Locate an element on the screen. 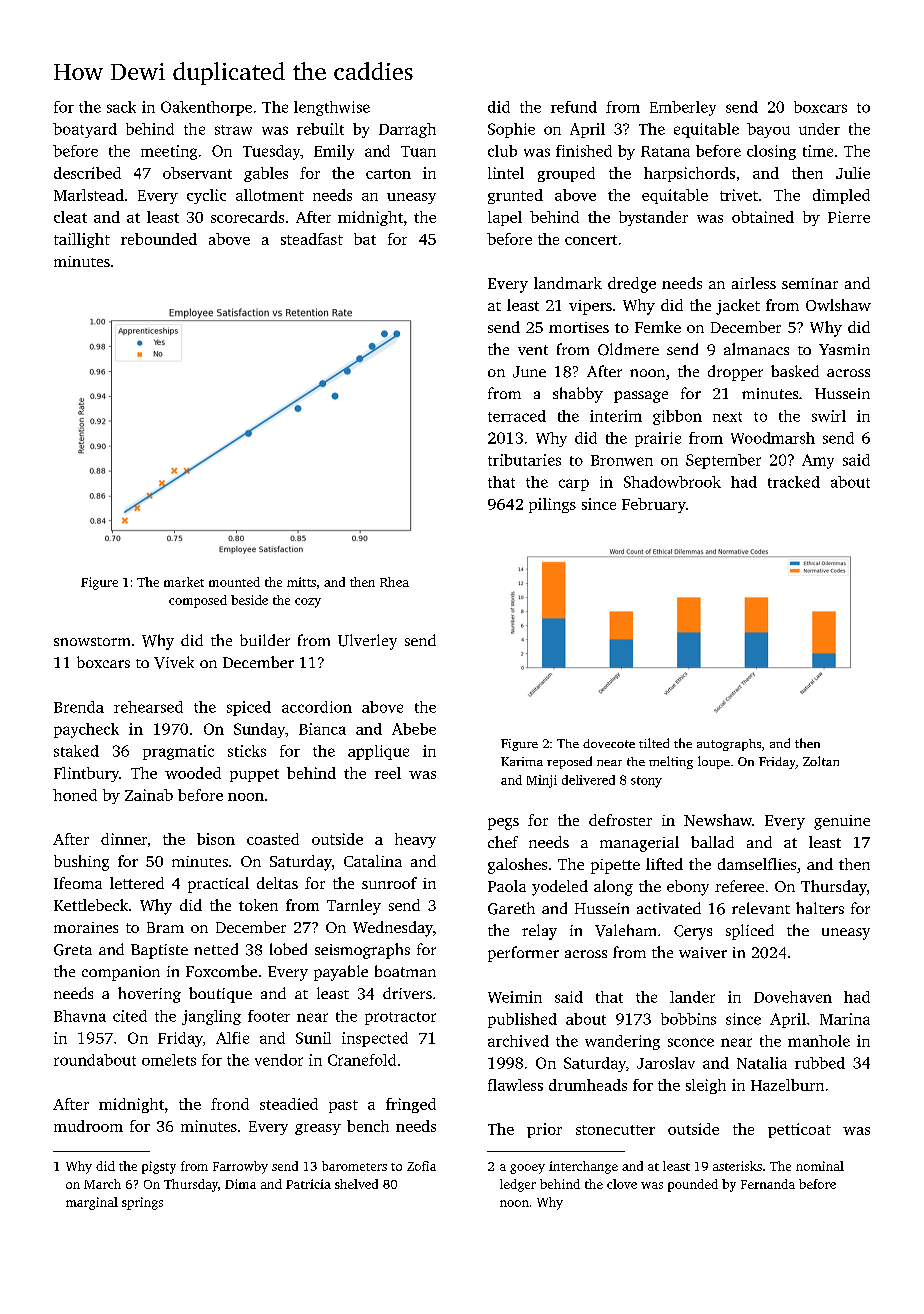 Image resolution: width=924 pixels, height=1314 pixels. Sunil is located at coordinates (313, 1038).
